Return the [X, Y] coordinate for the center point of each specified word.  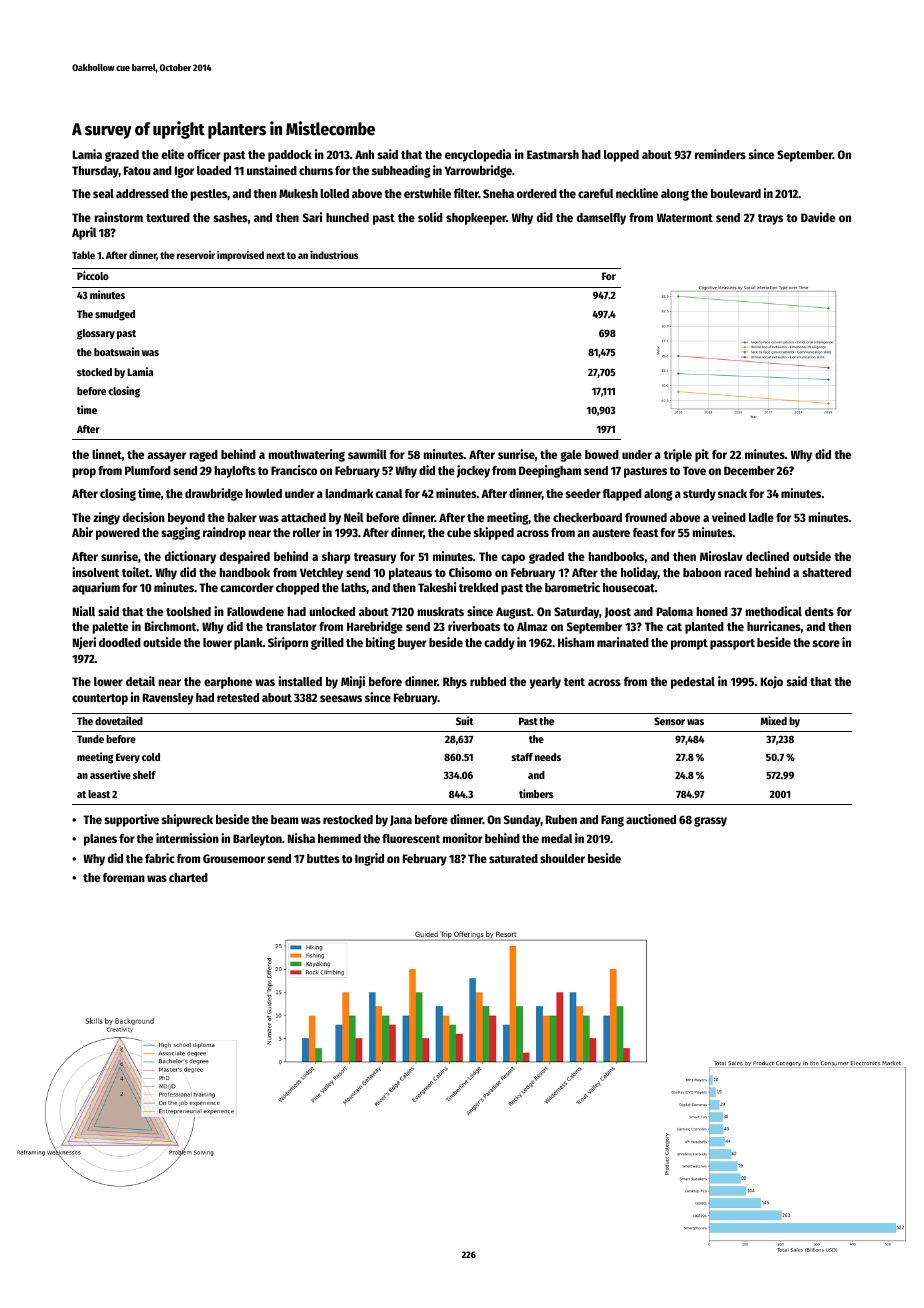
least [99, 794]
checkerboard [587, 517]
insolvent [95, 572]
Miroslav [721, 556]
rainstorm [119, 217]
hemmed [339, 838]
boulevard [736, 193]
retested [238, 697]
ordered [537, 193]
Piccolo [93, 275]
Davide [818, 217]
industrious [334, 255]
